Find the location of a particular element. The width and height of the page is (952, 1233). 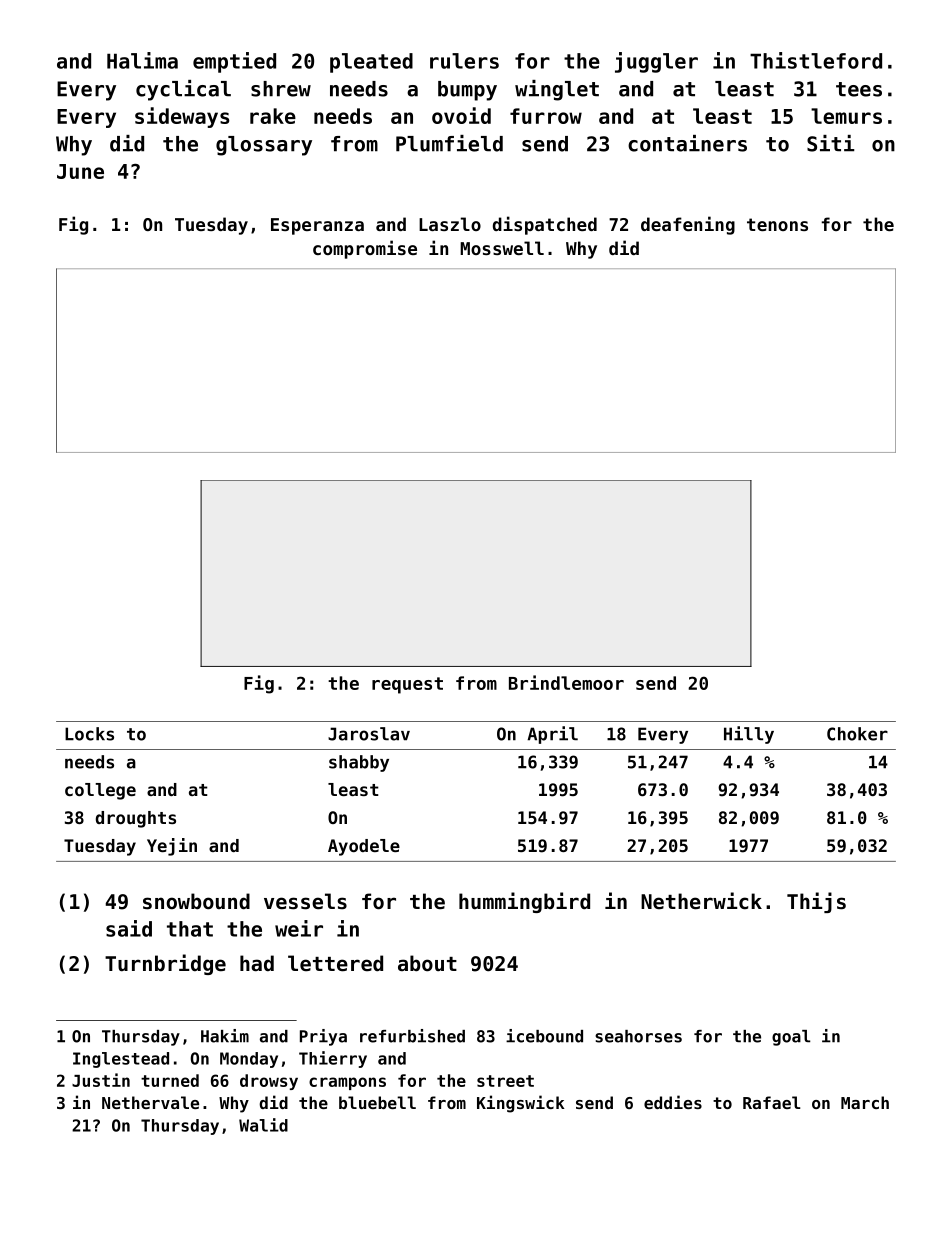

compromise is located at coordinates (365, 249).
